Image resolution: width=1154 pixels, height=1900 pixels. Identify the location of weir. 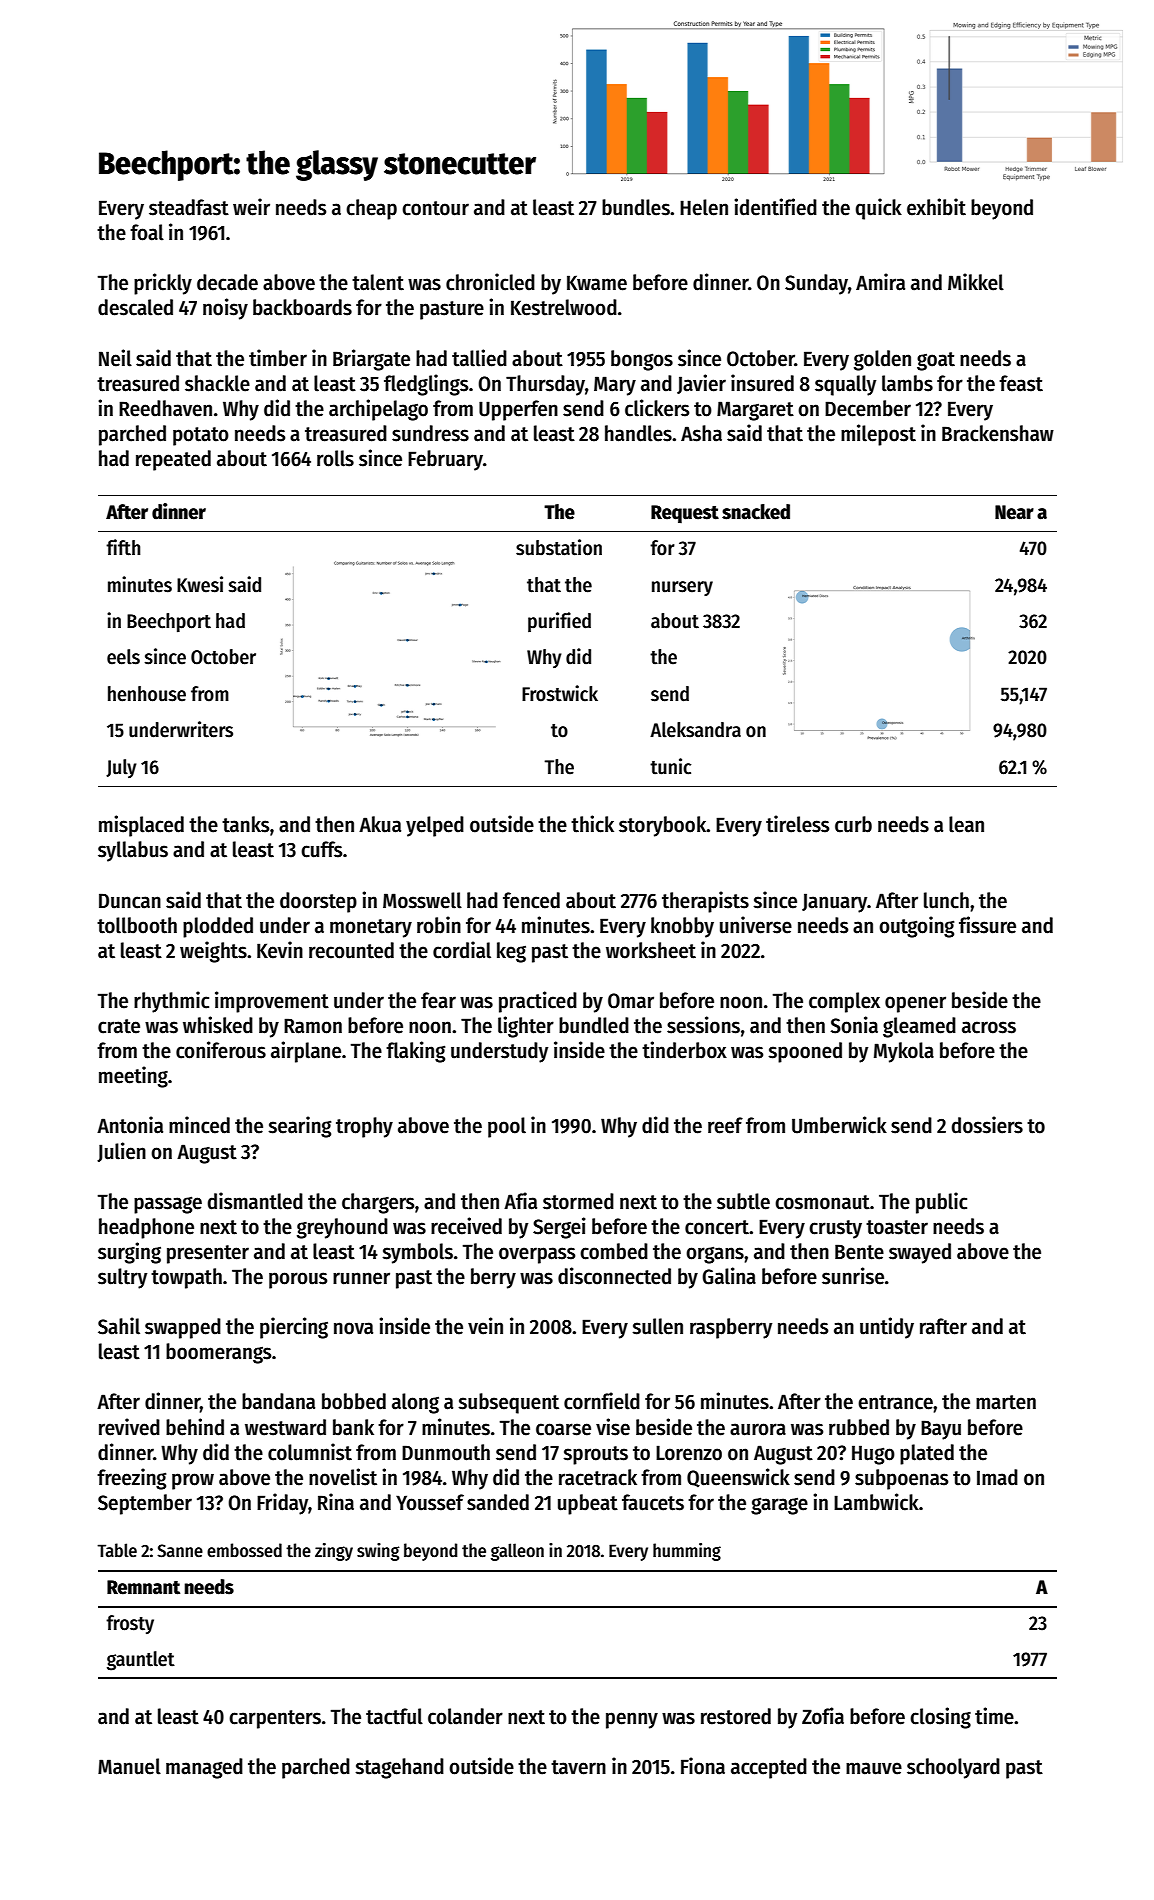
(251, 207).
